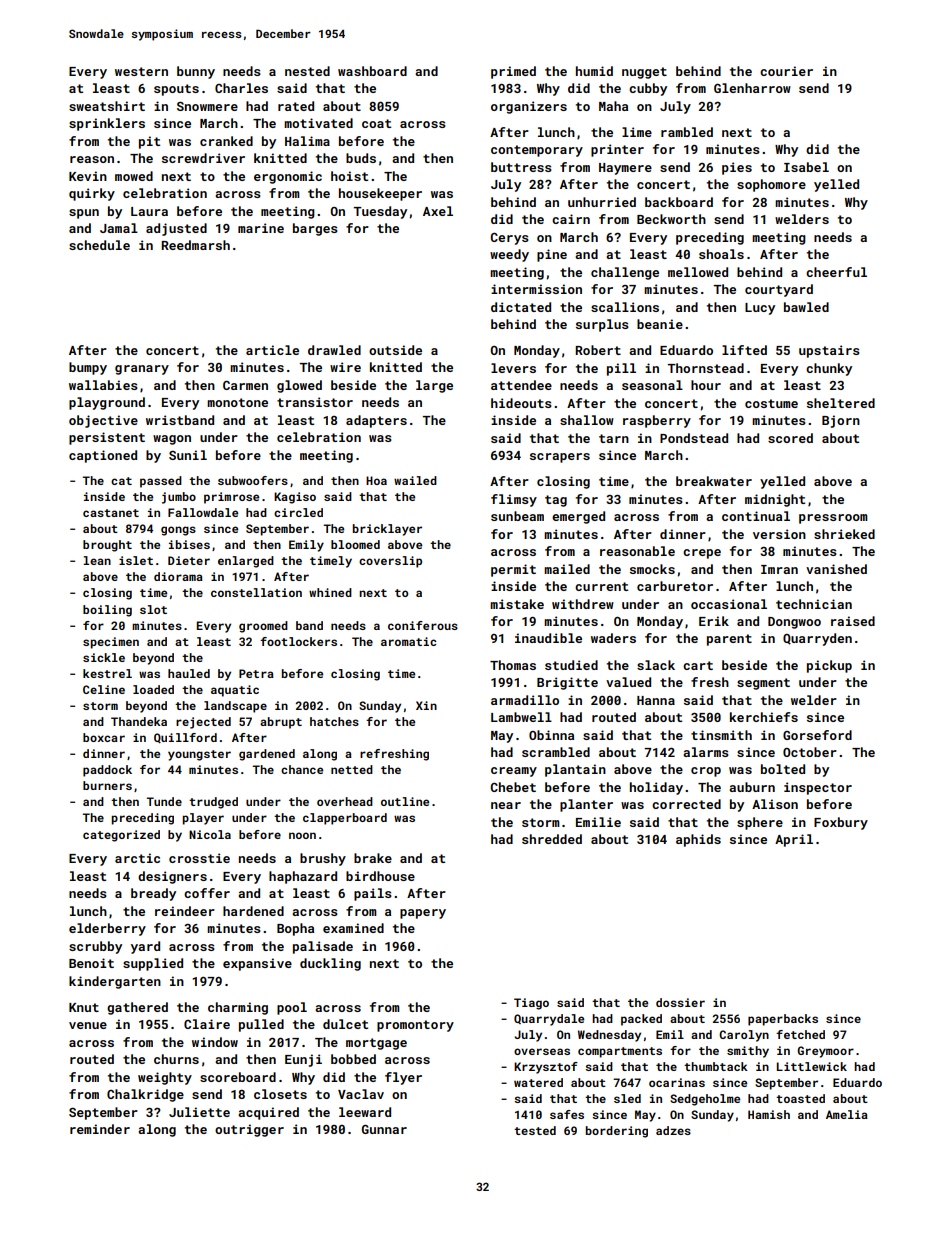 This image has width=952, height=1233. What do you see at coordinates (818, 788) in the image?
I see `inspector` at bounding box center [818, 788].
